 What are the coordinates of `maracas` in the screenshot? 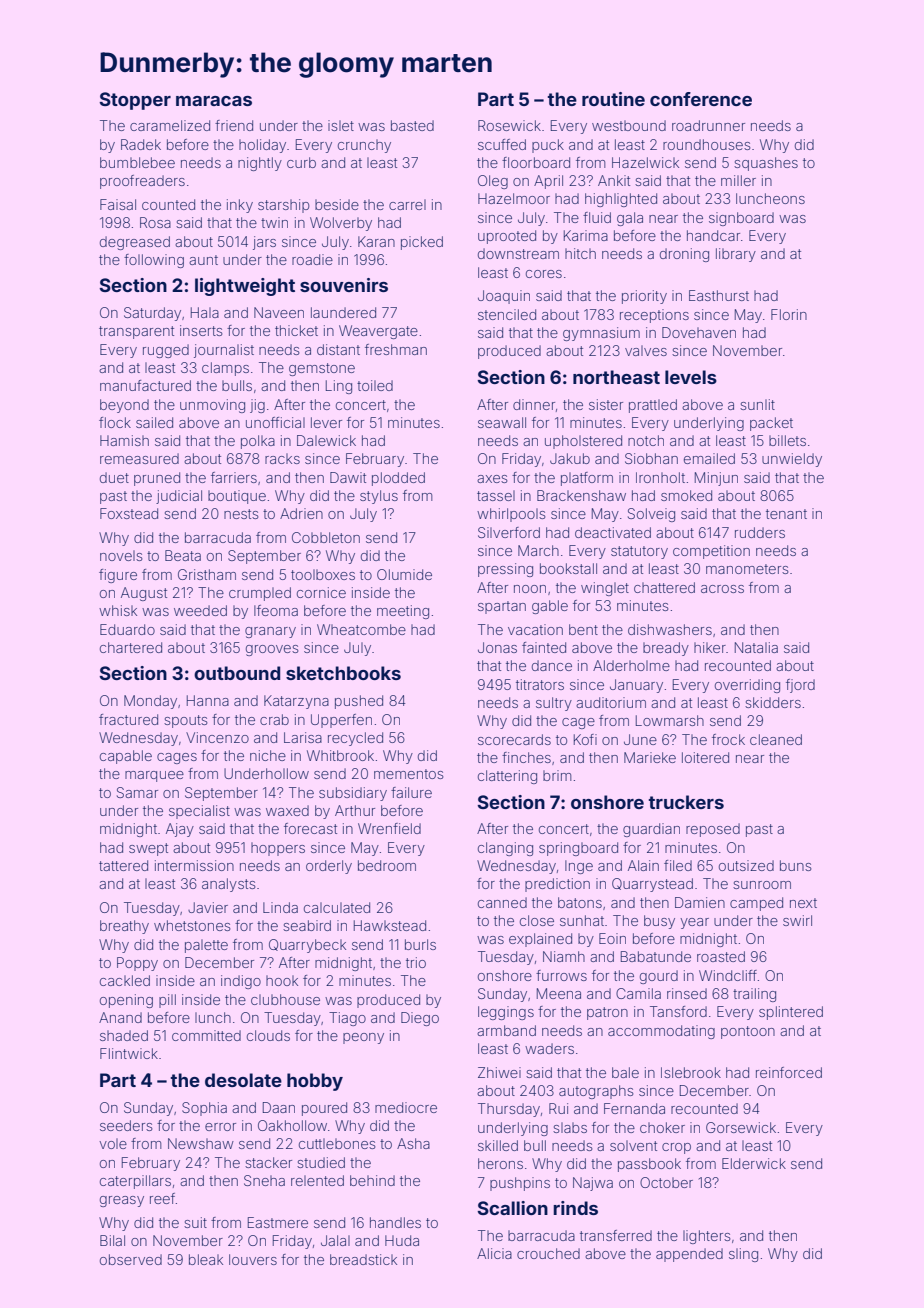 It's located at (214, 101).
